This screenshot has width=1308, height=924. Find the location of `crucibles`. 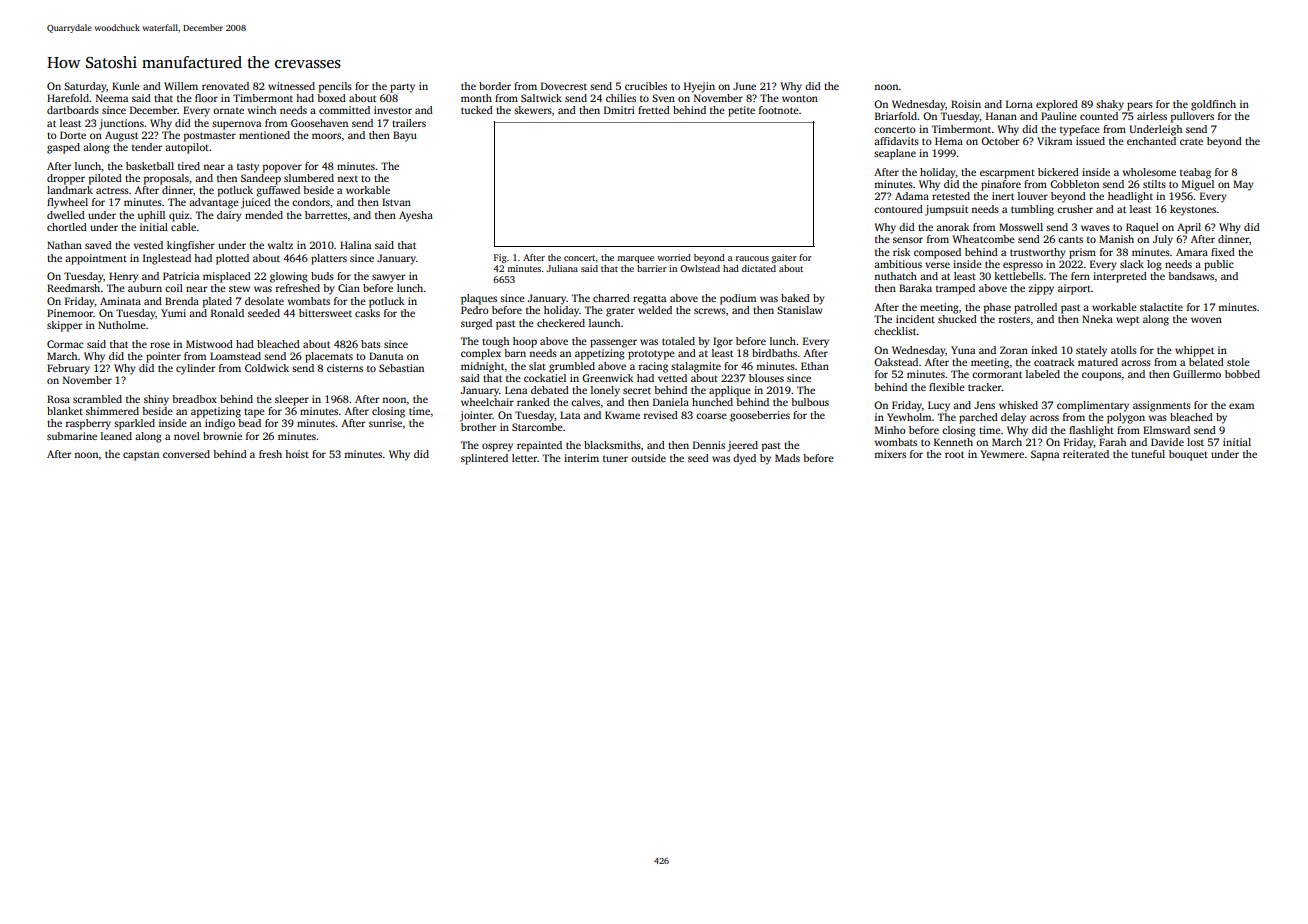

crucibles is located at coordinates (646, 86).
